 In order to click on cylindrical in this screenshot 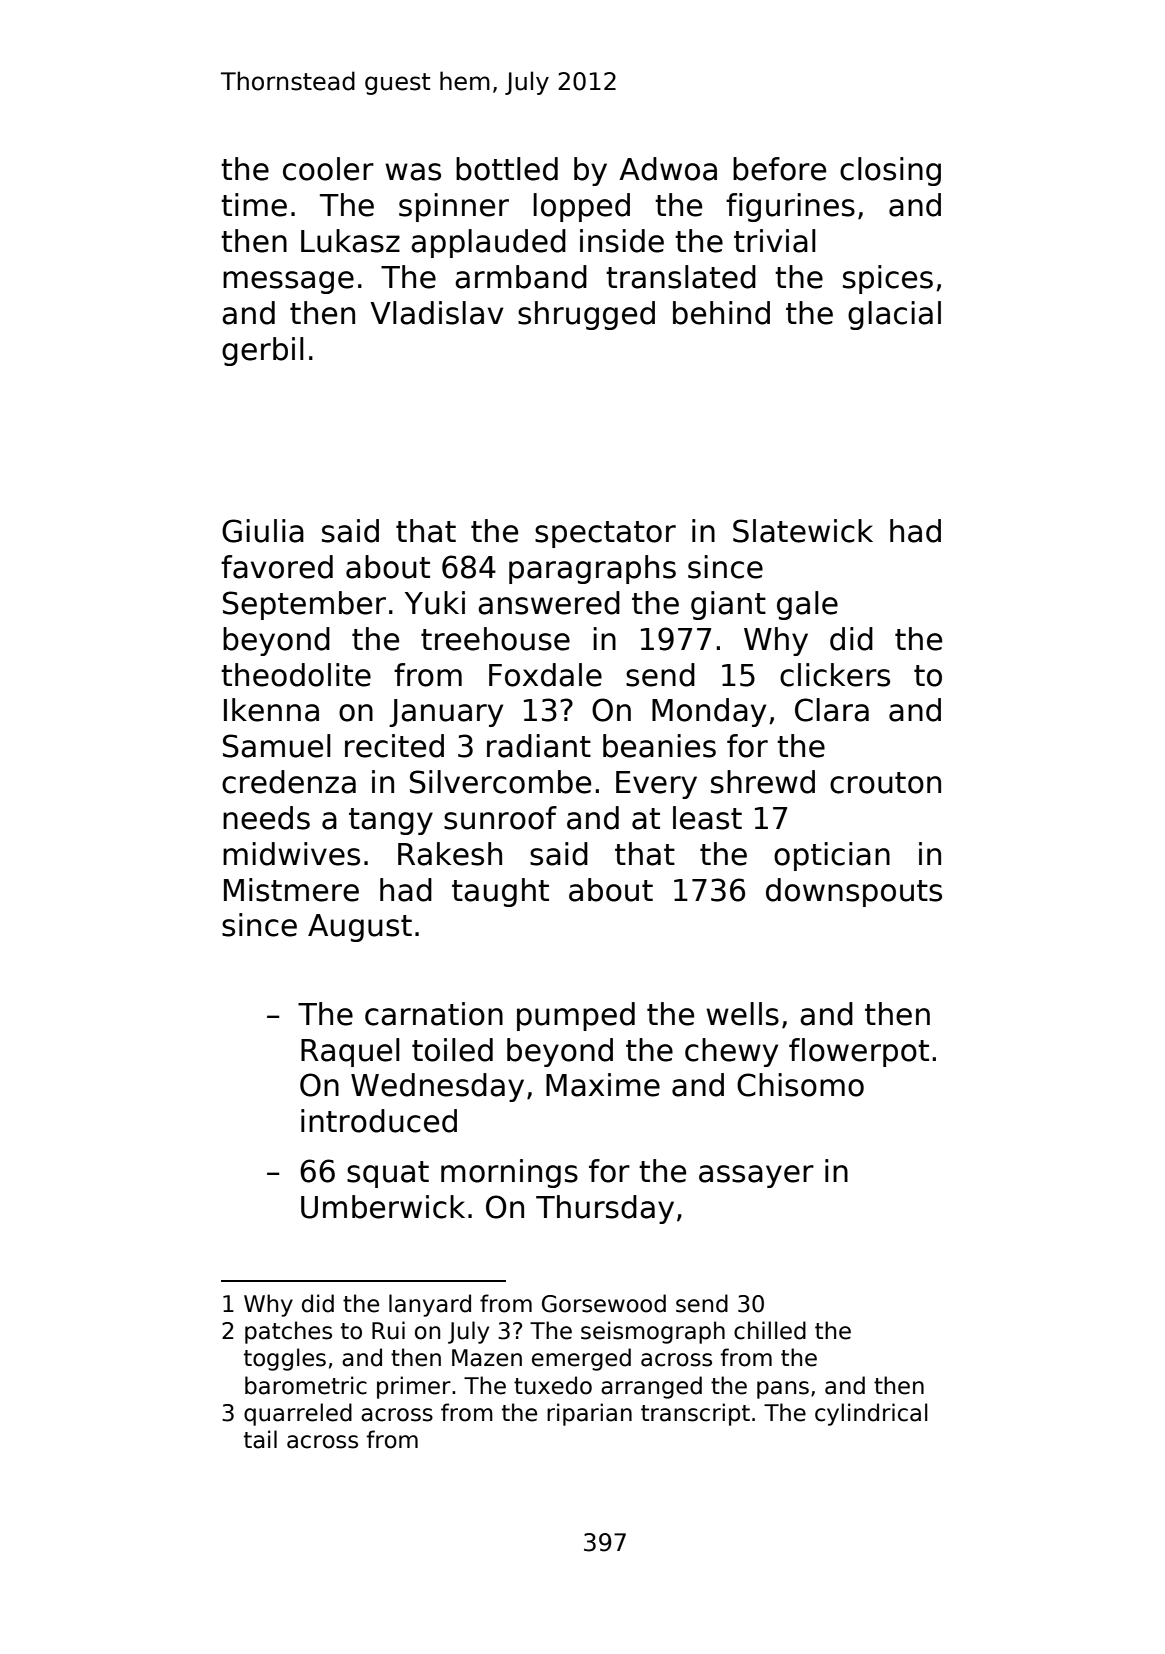, I will do `click(871, 1414)`.
